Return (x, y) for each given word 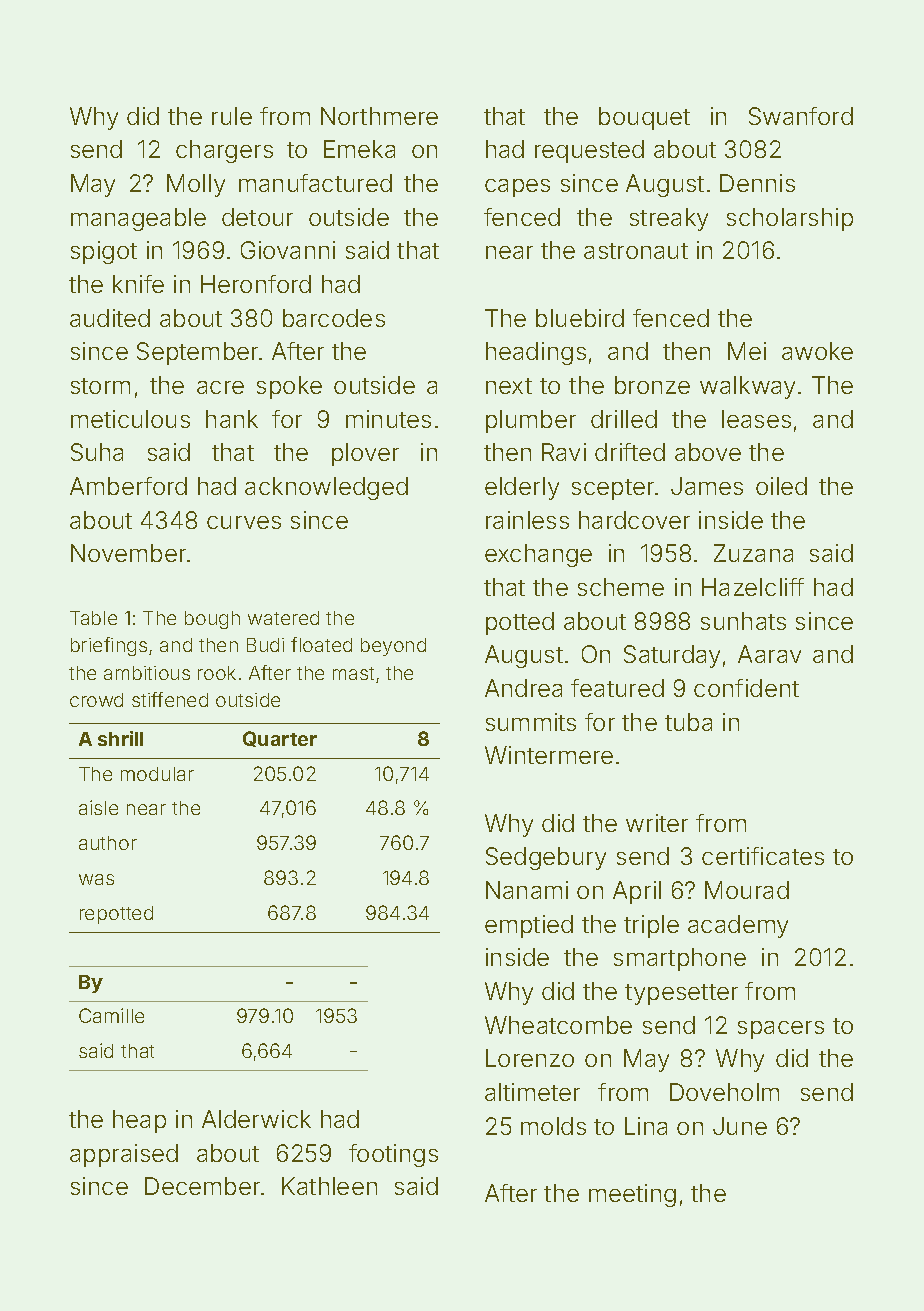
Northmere (379, 116)
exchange (538, 555)
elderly (522, 488)
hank (232, 419)
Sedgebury (546, 858)
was (96, 879)
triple (651, 926)
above (708, 452)
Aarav (769, 654)
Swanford (801, 116)
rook (217, 673)
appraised (124, 1155)
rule (232, 116)
